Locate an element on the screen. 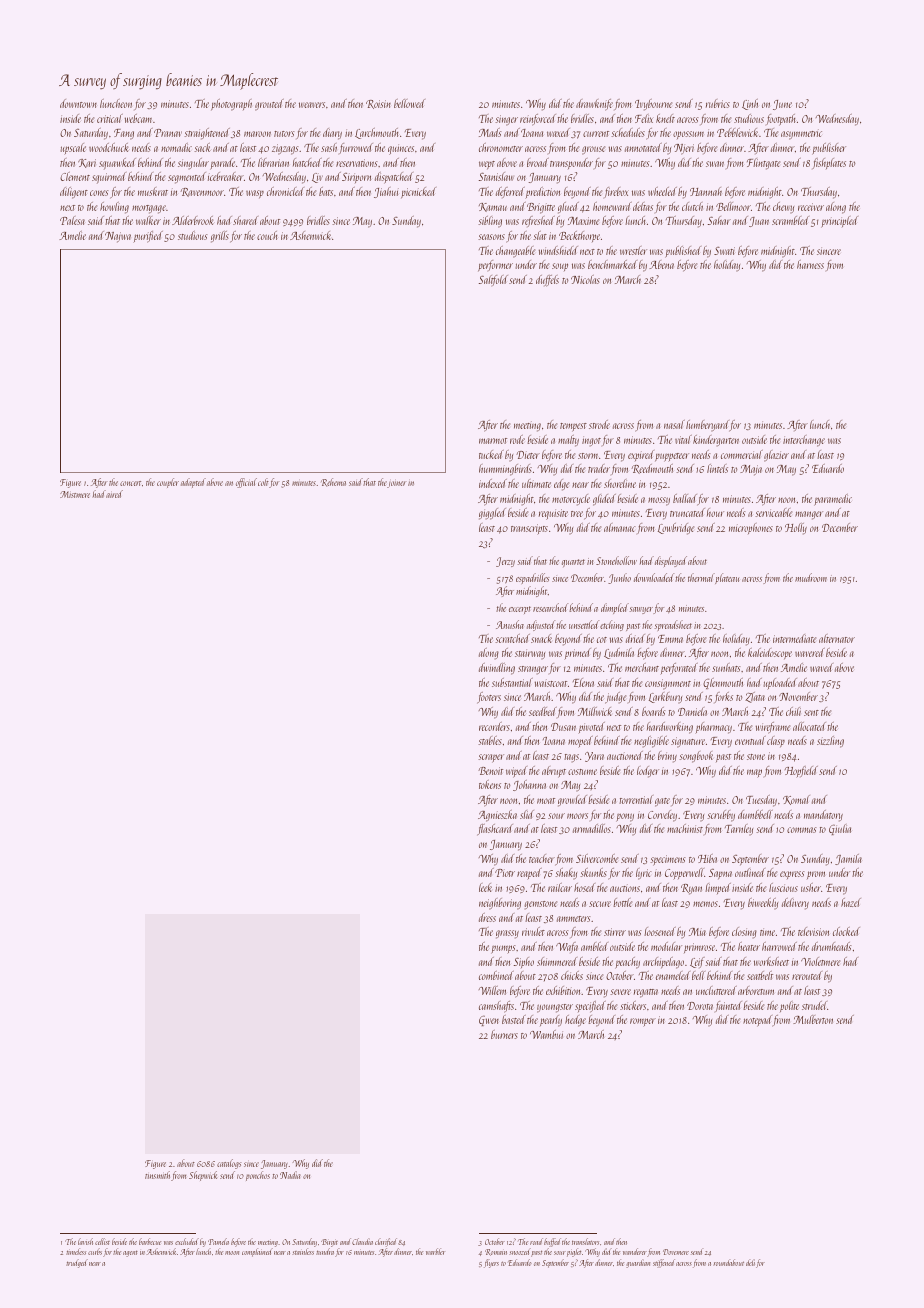 The height and width of the screenshot is (1308, 924). enameled is located at coordinates (673, 975).
